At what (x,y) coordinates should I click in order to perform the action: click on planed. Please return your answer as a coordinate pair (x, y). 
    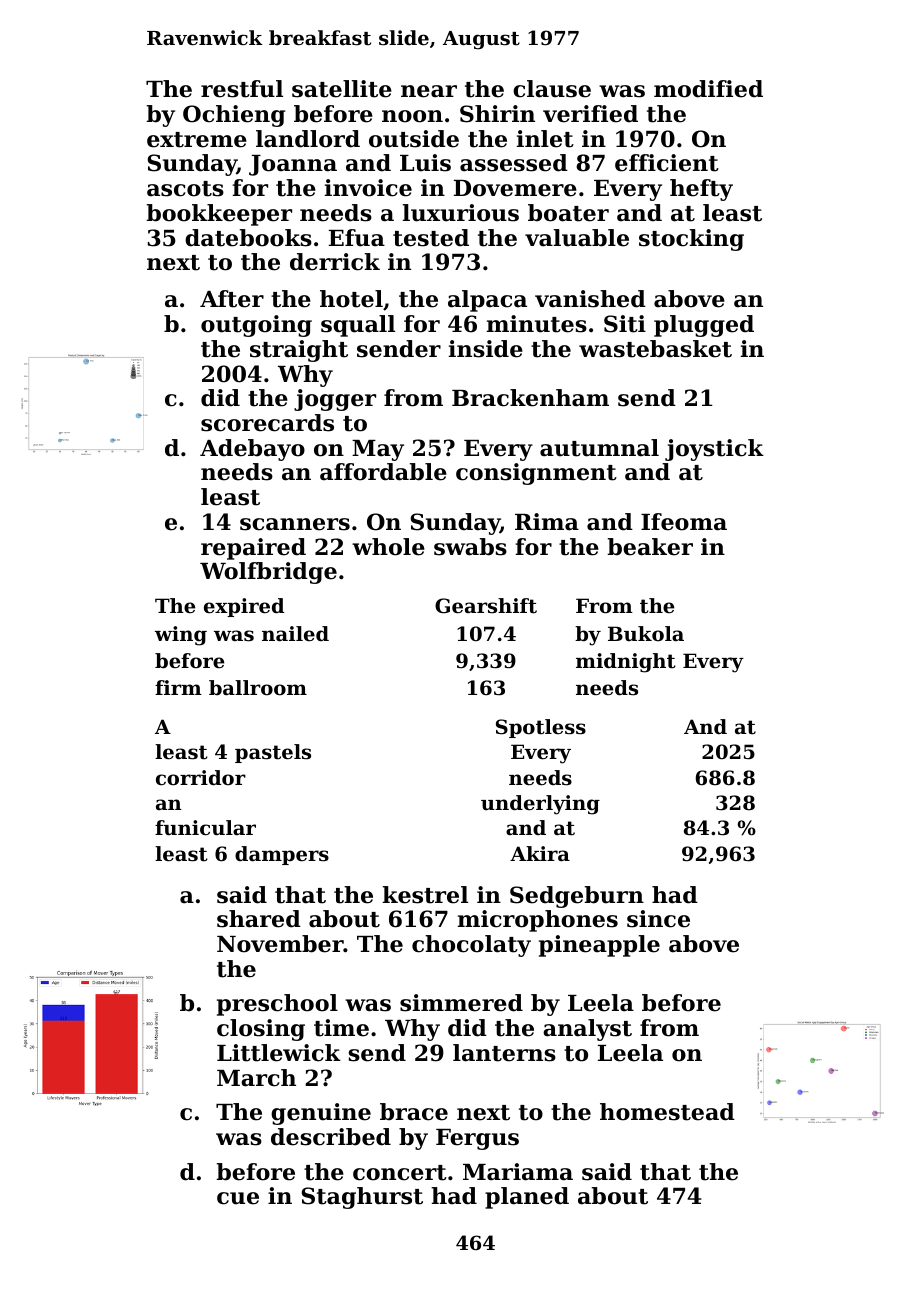
    Looking at the image, I should click on (527, 1198).
